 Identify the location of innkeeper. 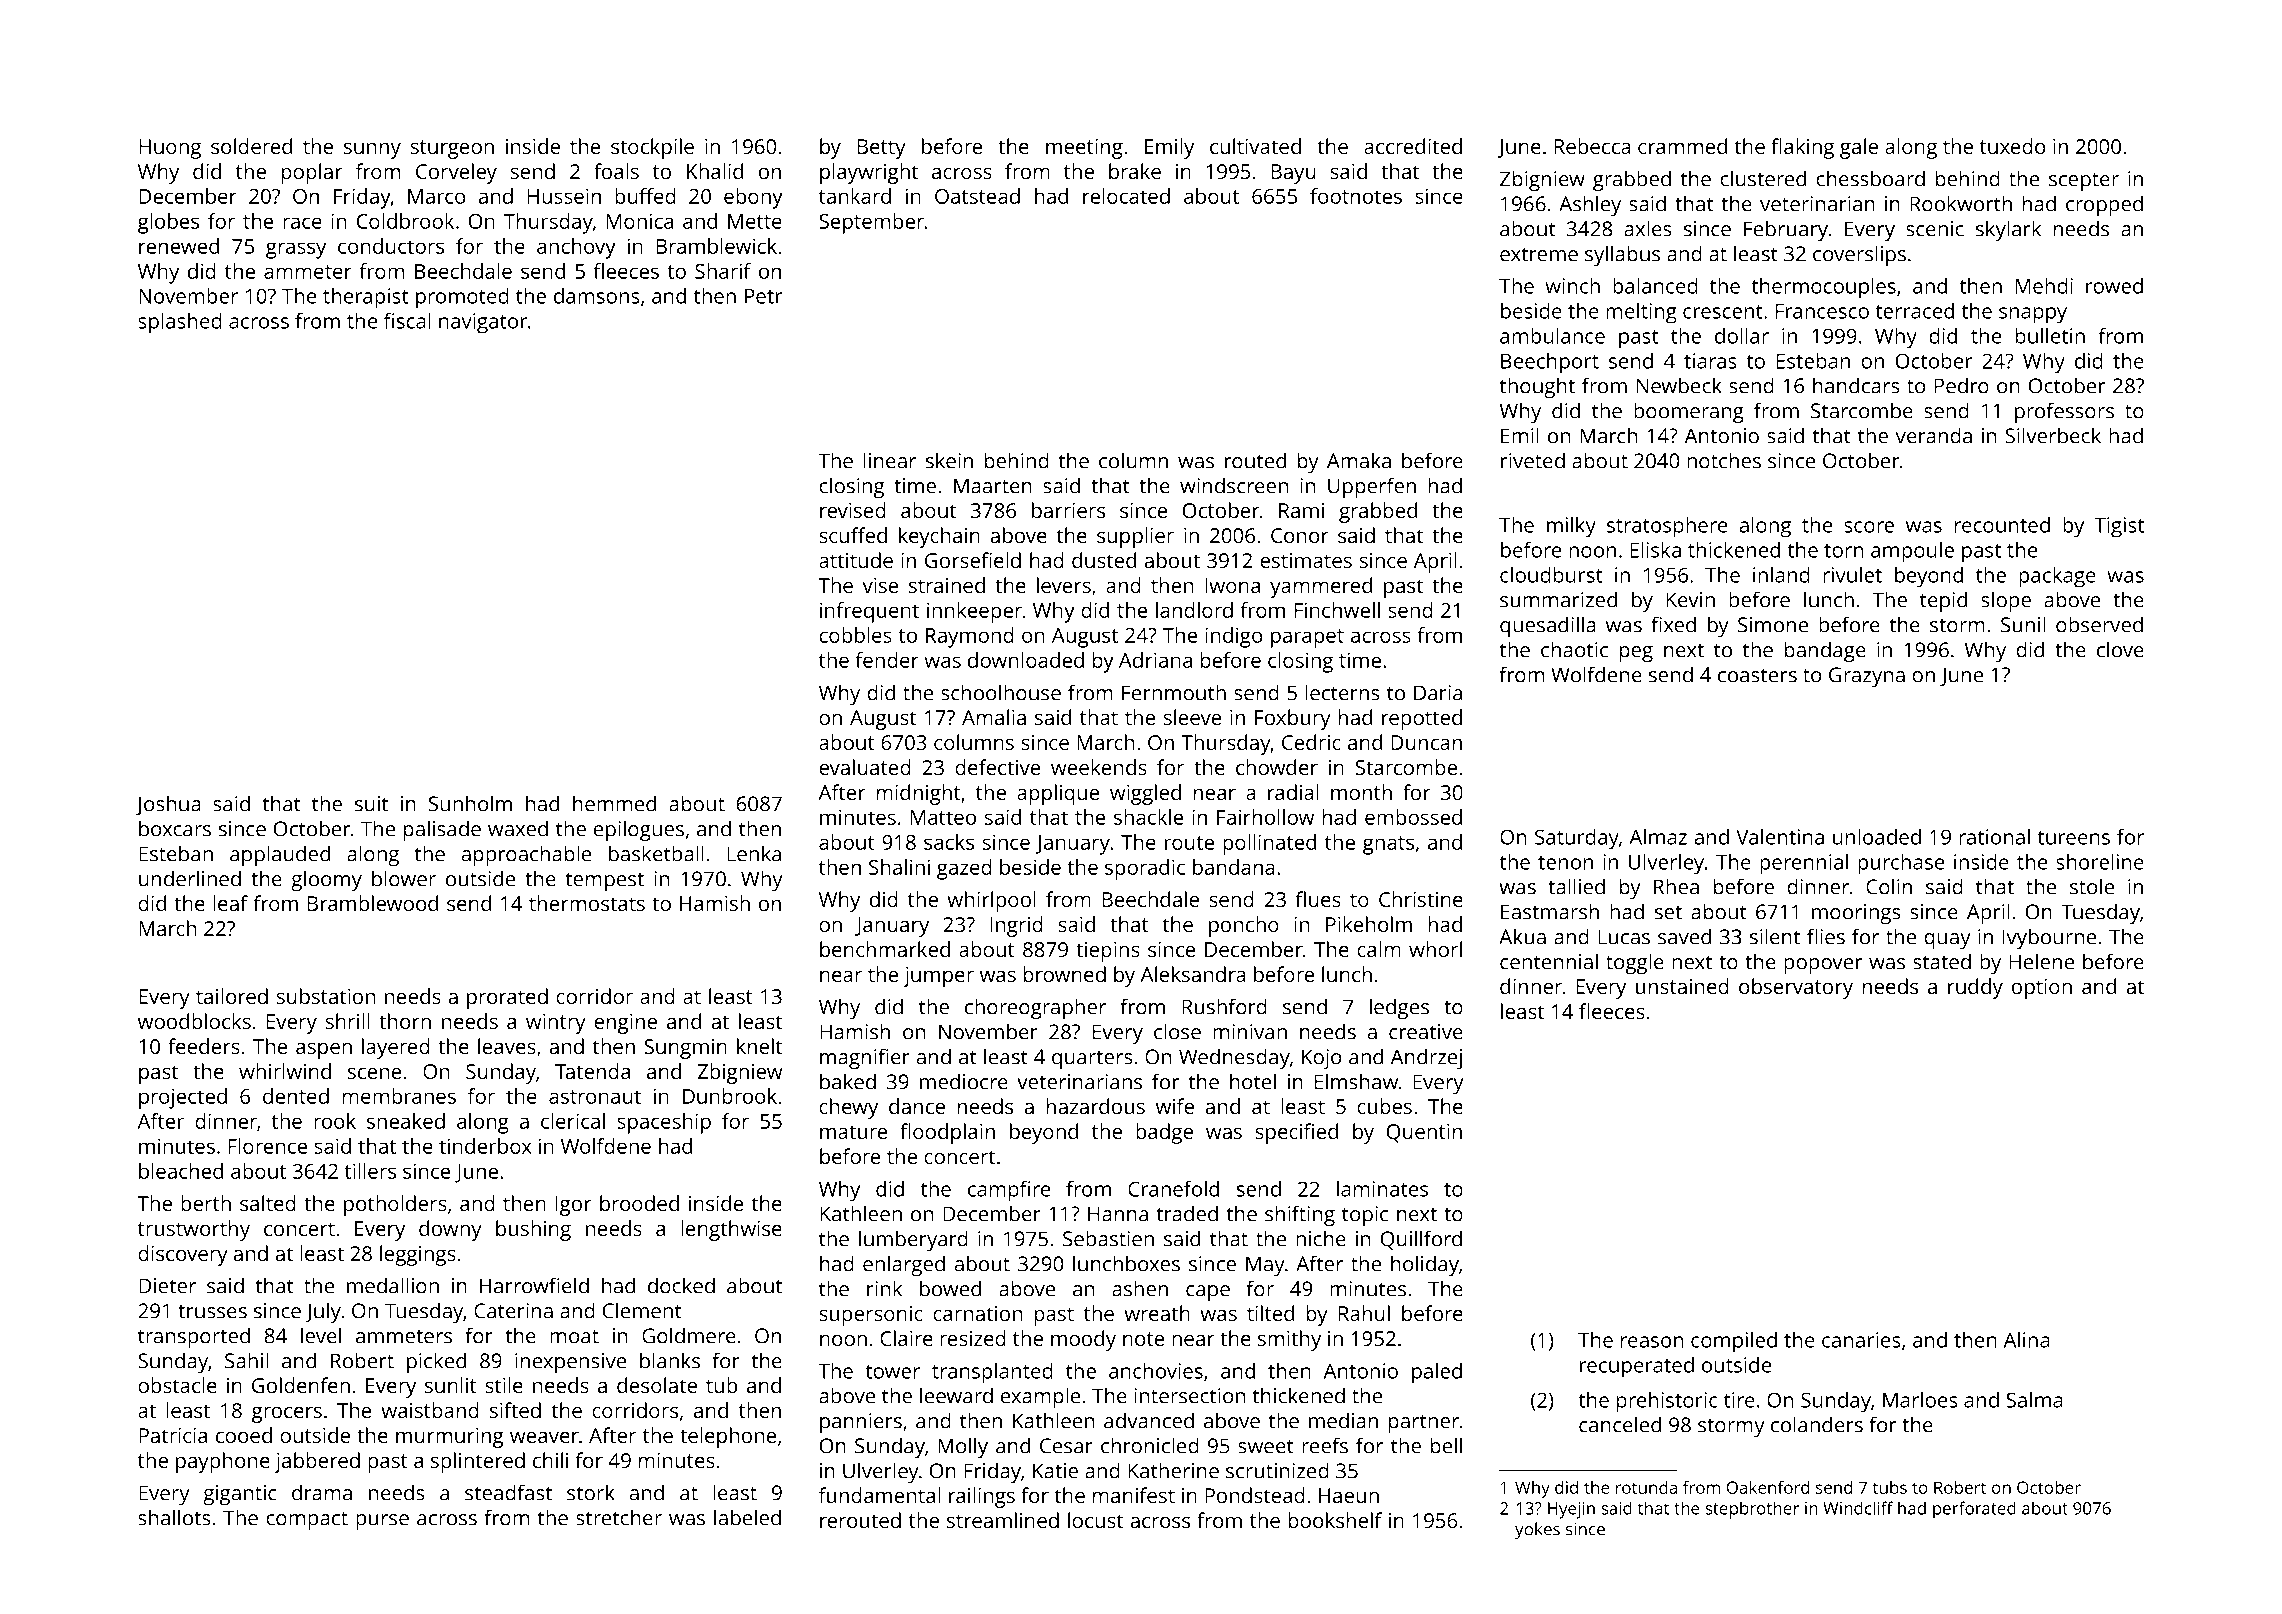
(974, 612).
